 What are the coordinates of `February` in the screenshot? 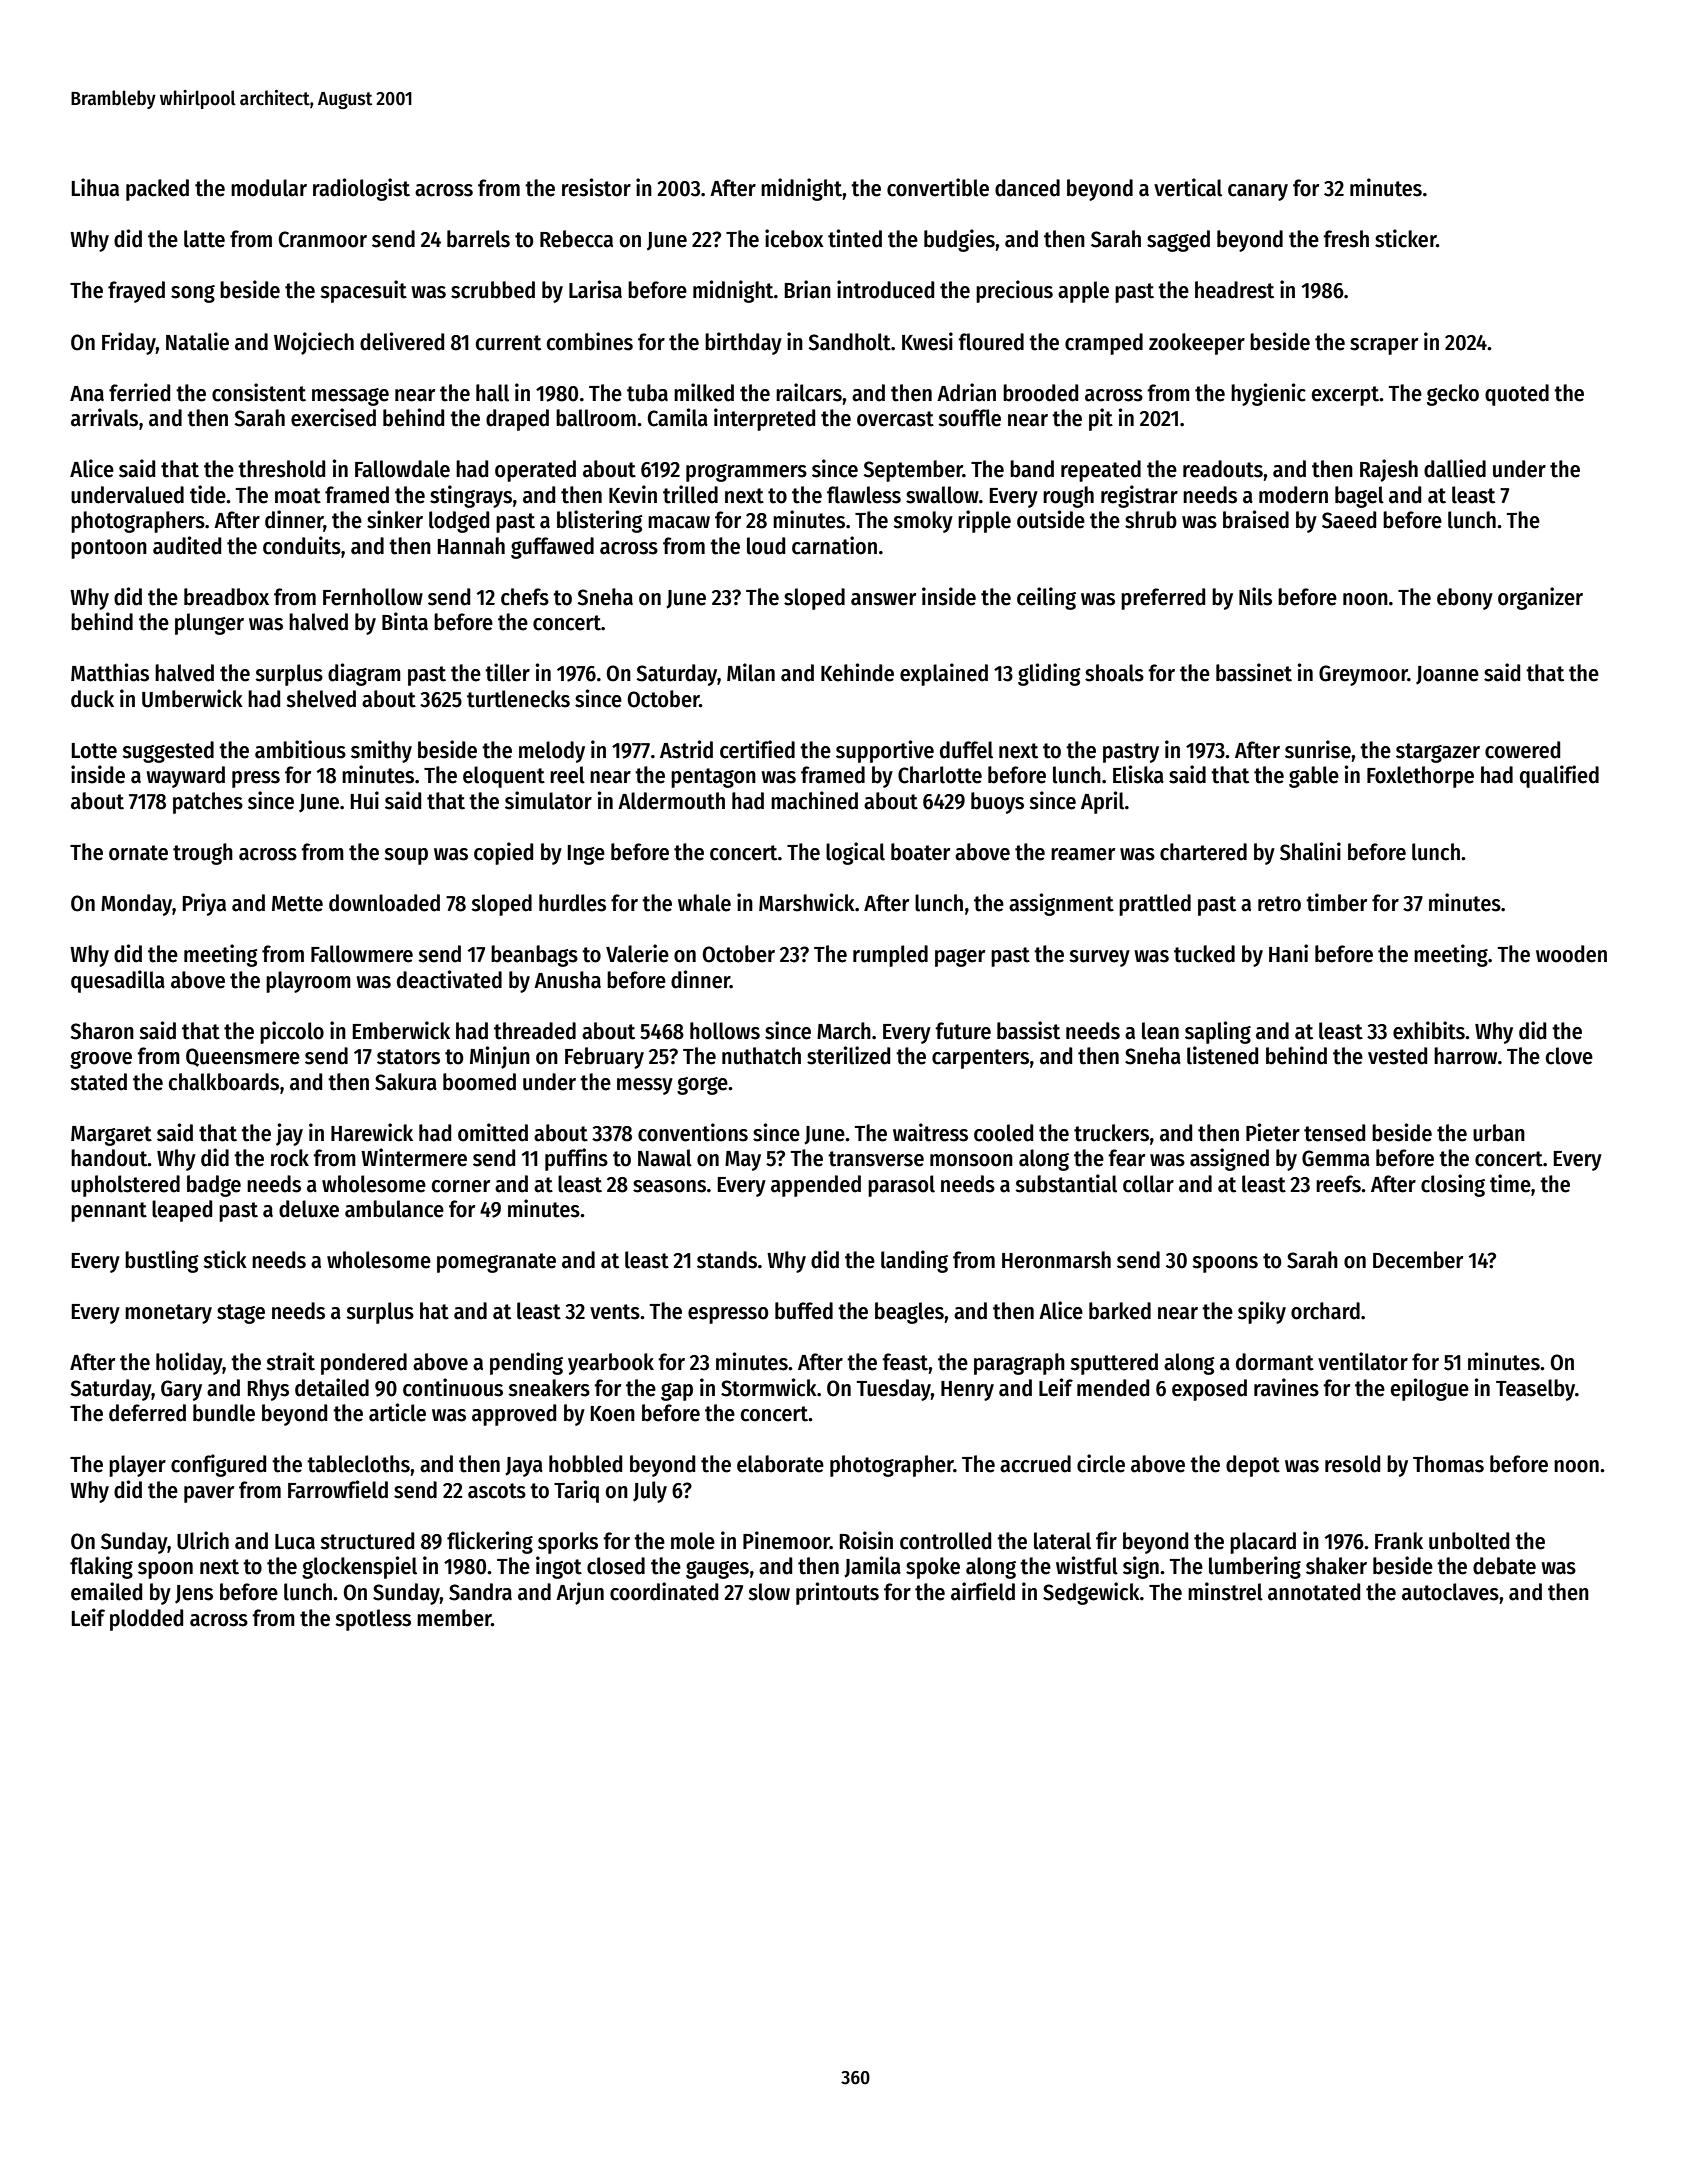 It's located at (604, 1058).
